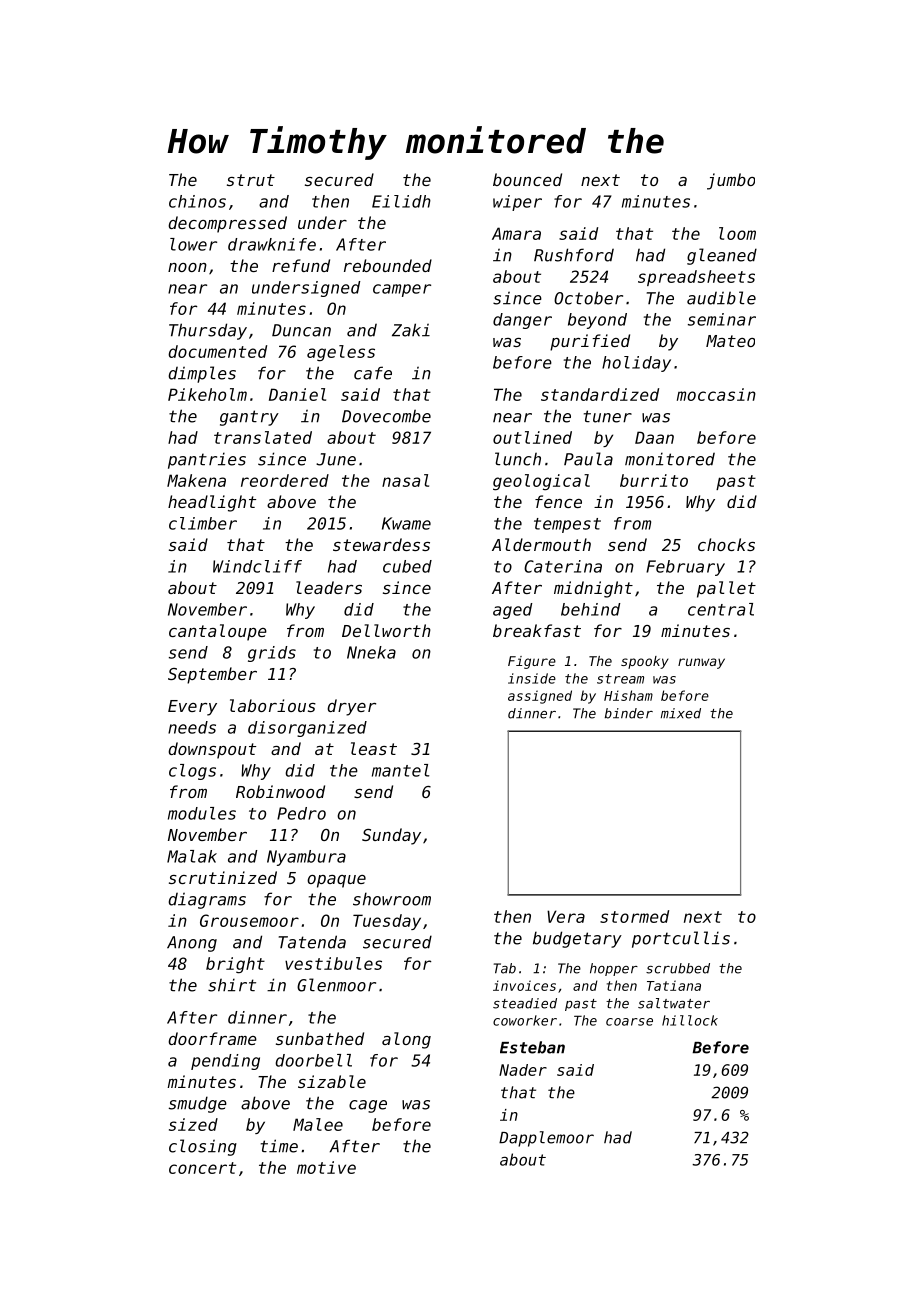 This image has width=924, height=1311. What do you see at coordinates (654, 480) in the image?
I see `burrito` at bounding box center [654, 480].
